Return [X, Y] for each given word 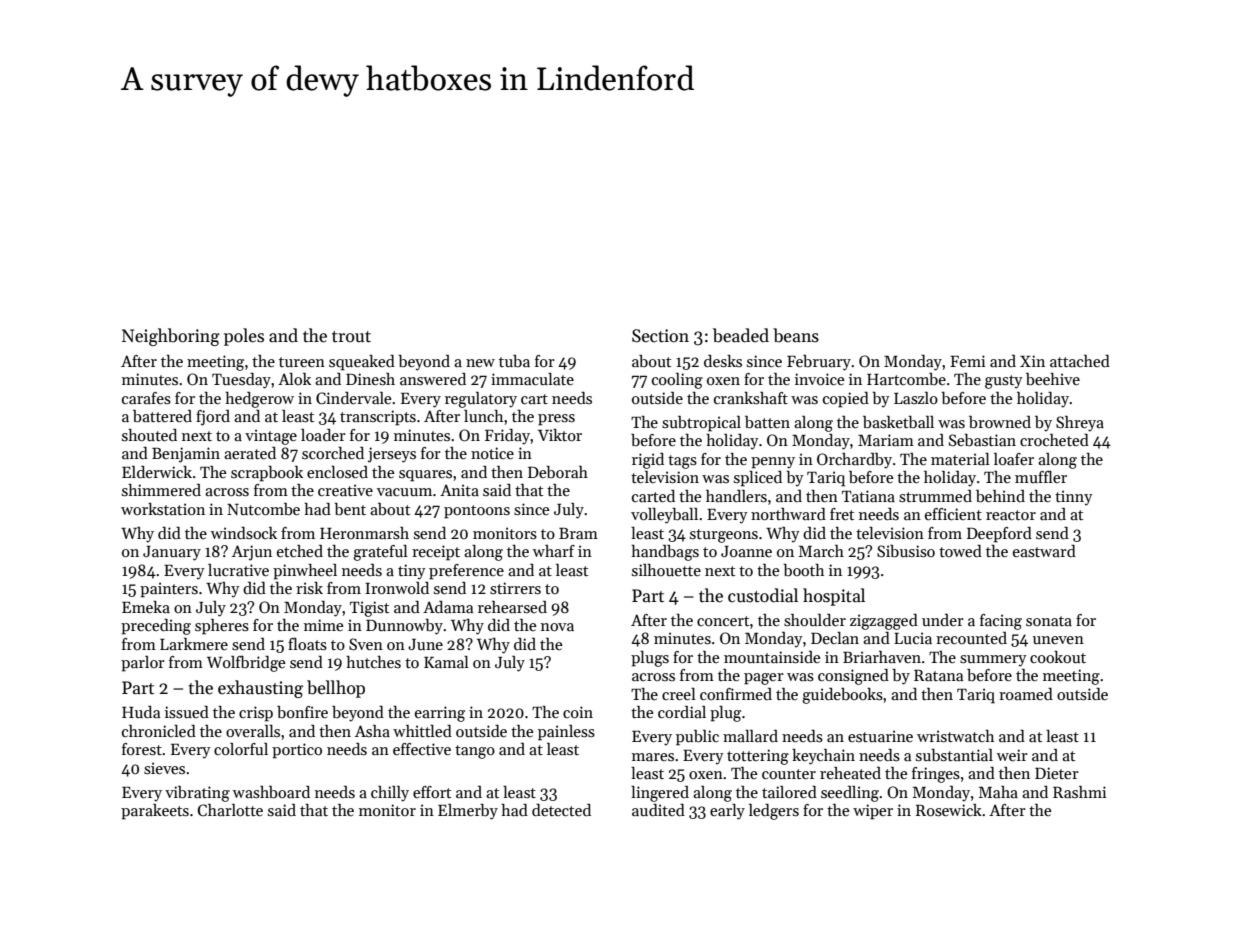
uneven [1058, 640]
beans [796, 335]
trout [351, 337]
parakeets [155, 812]
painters [169, 590]
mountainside [772, 657]
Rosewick [949, 810]
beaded [741, 335]
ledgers [774, 812]
